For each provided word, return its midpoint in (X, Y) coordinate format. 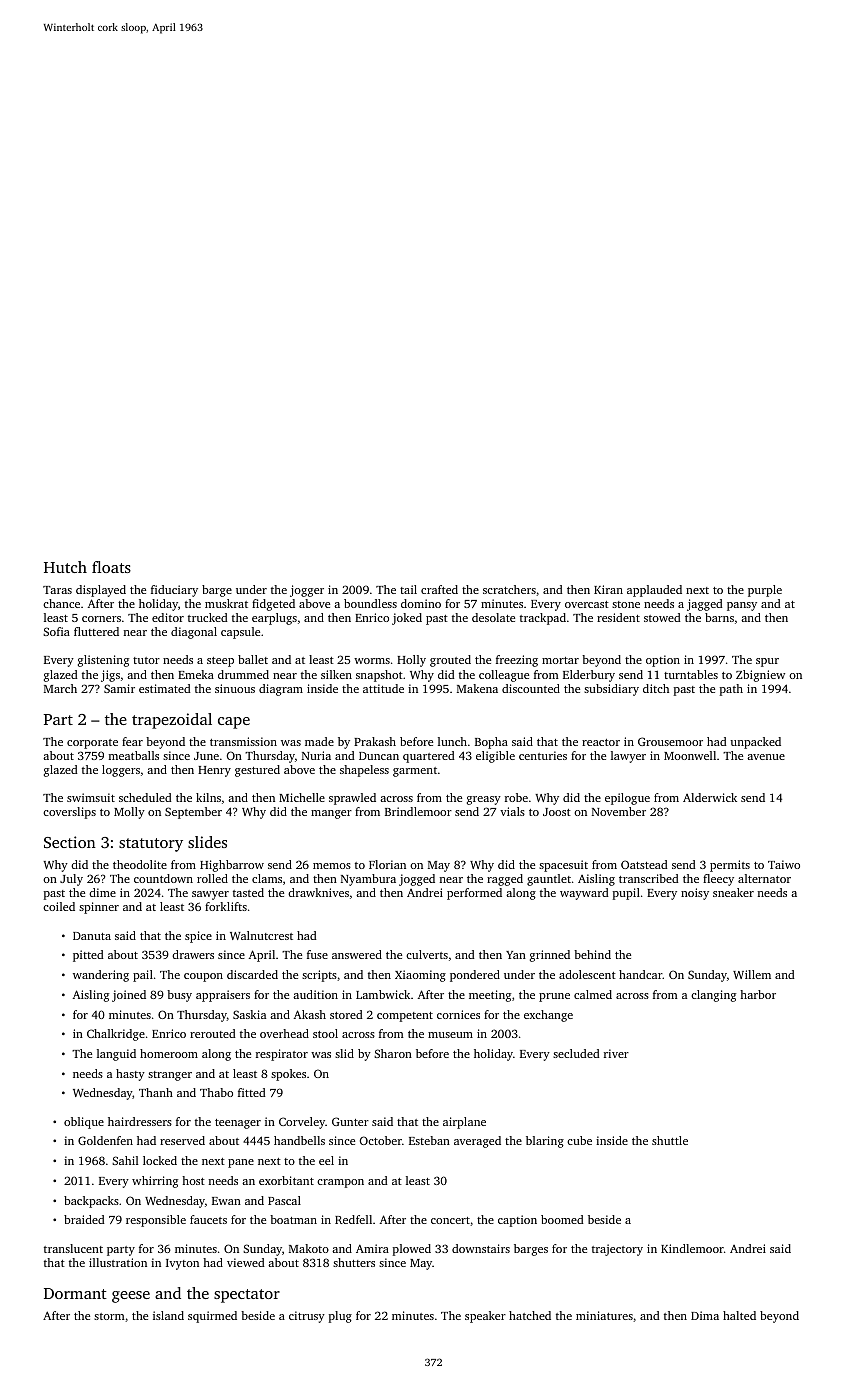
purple (765, 591)
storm (109, 1316)
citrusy (307, 1317)
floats (111, 567)
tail (408, 589)
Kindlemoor (692, 1248)
